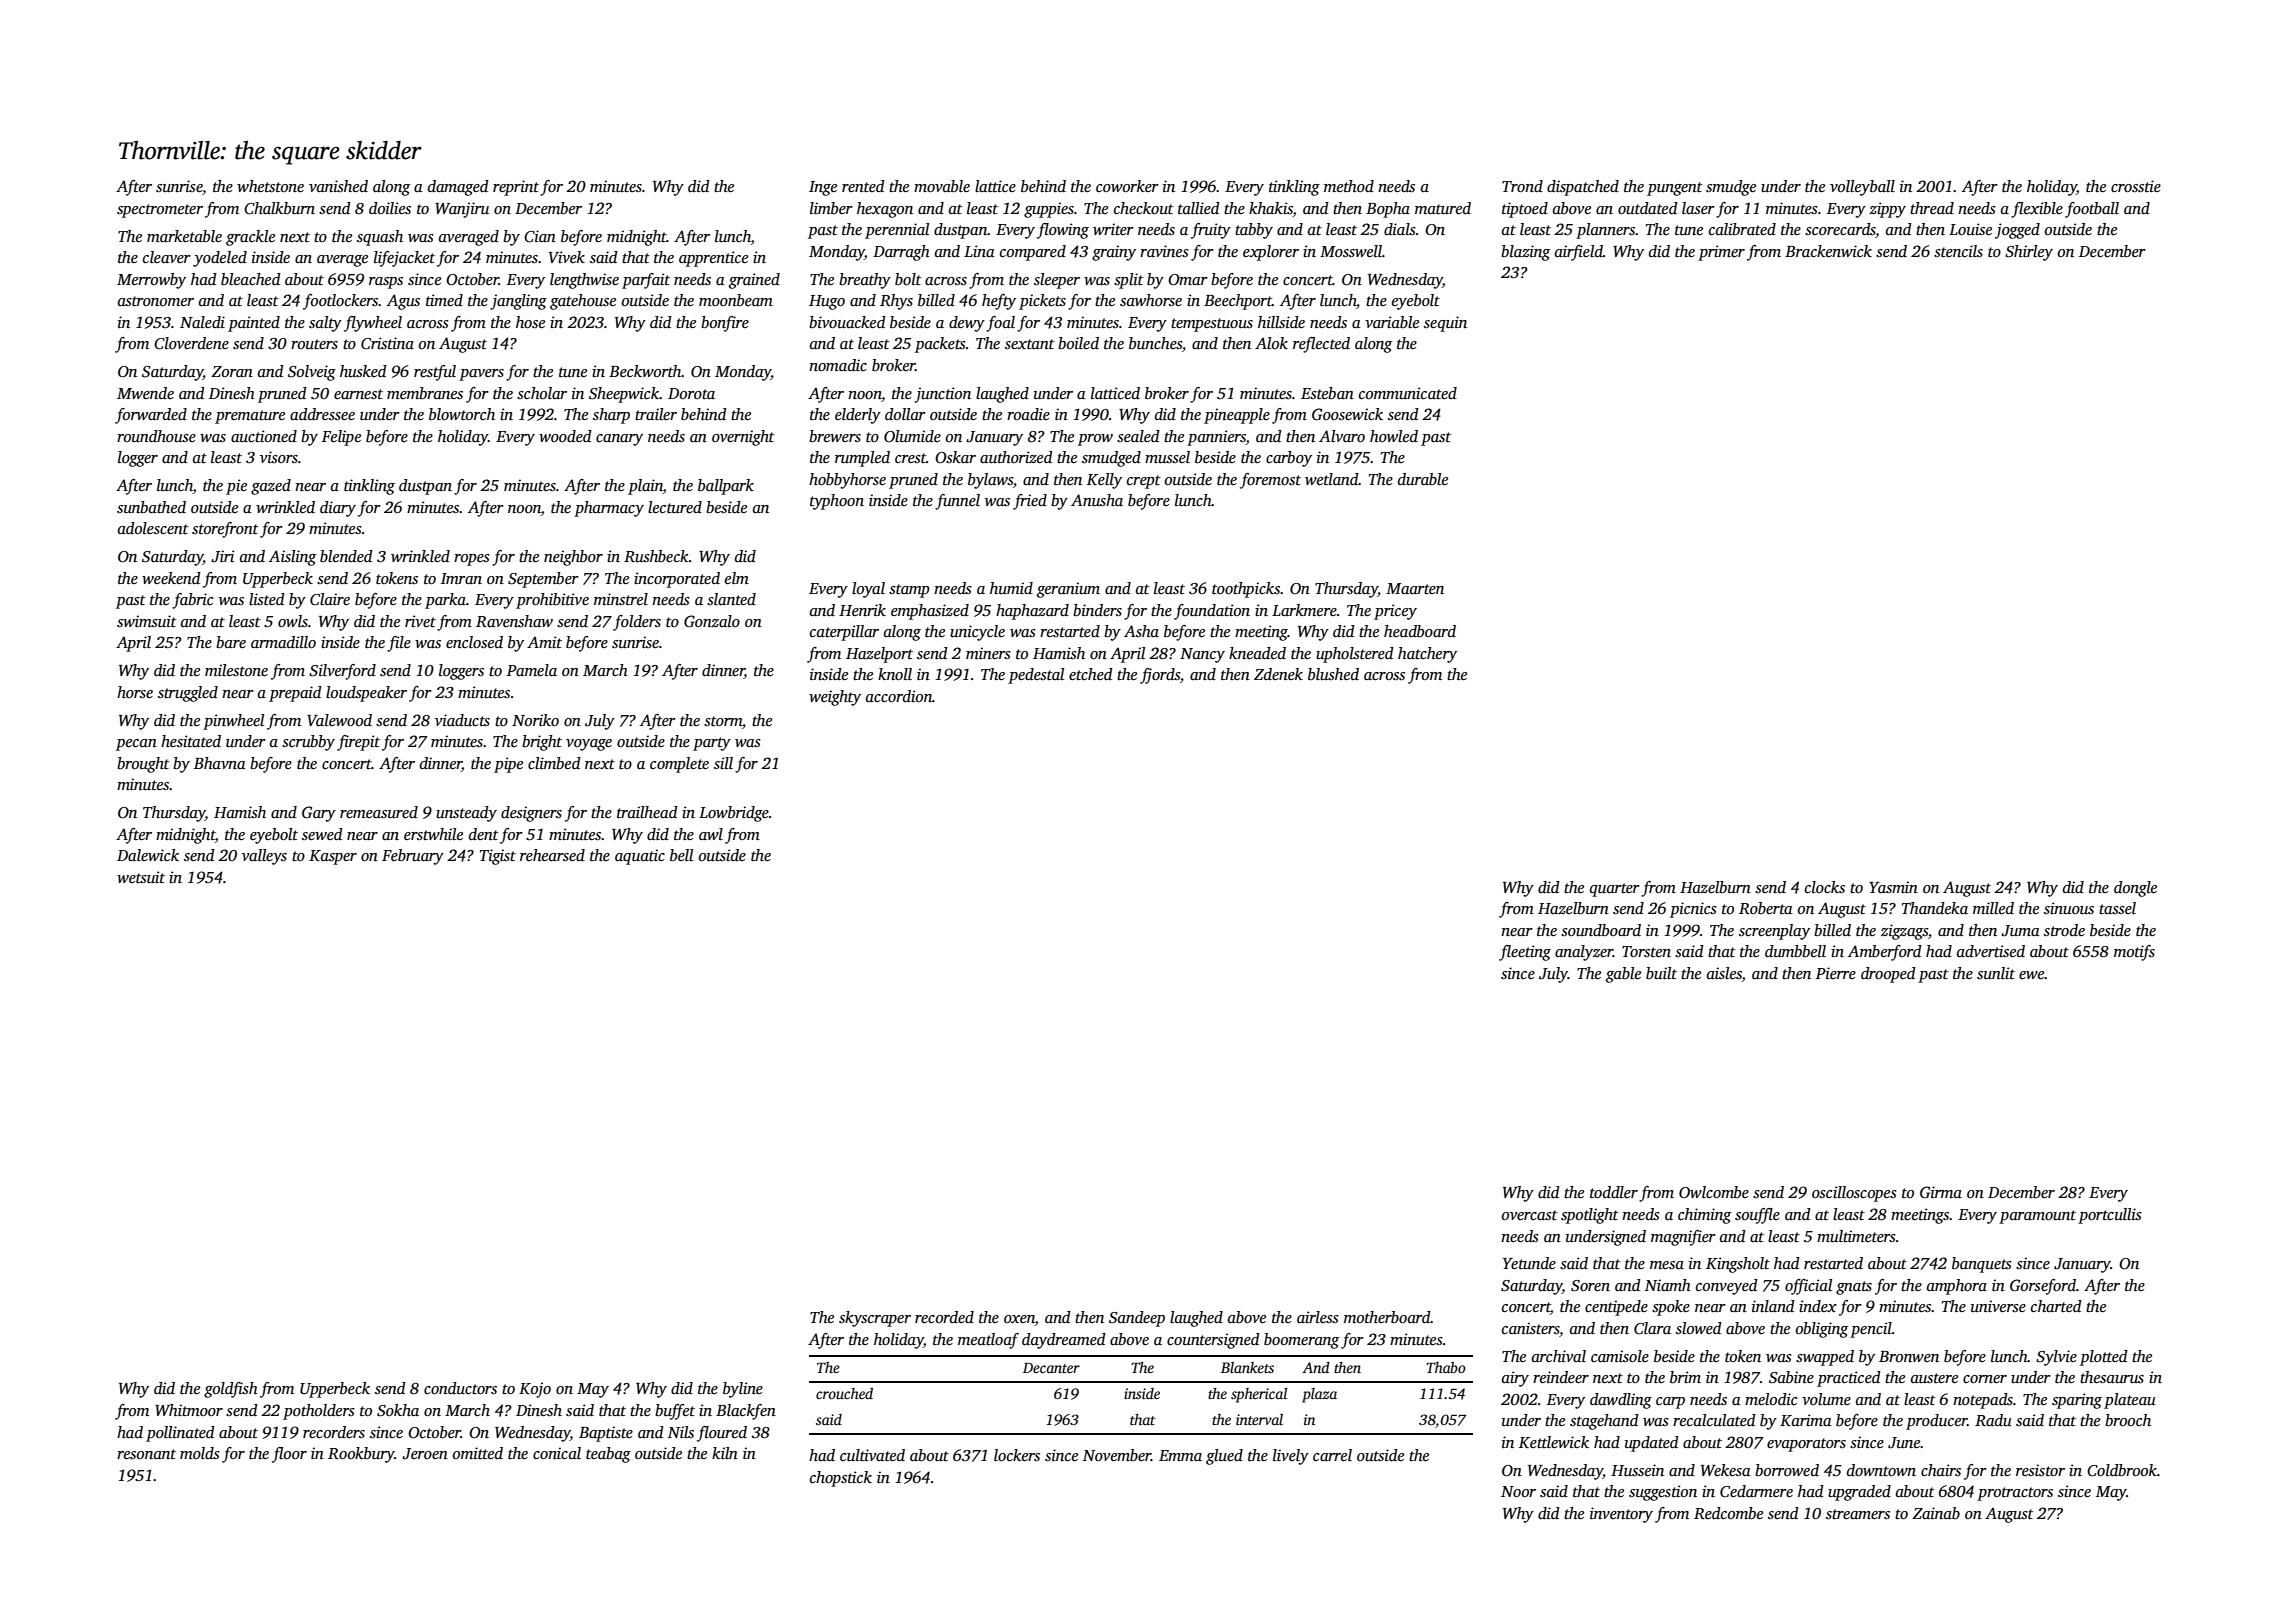 Image resolution: width=2282 pixels, height=1614 pixels. I want to click on Sylvie, so click(2056, 1358).
